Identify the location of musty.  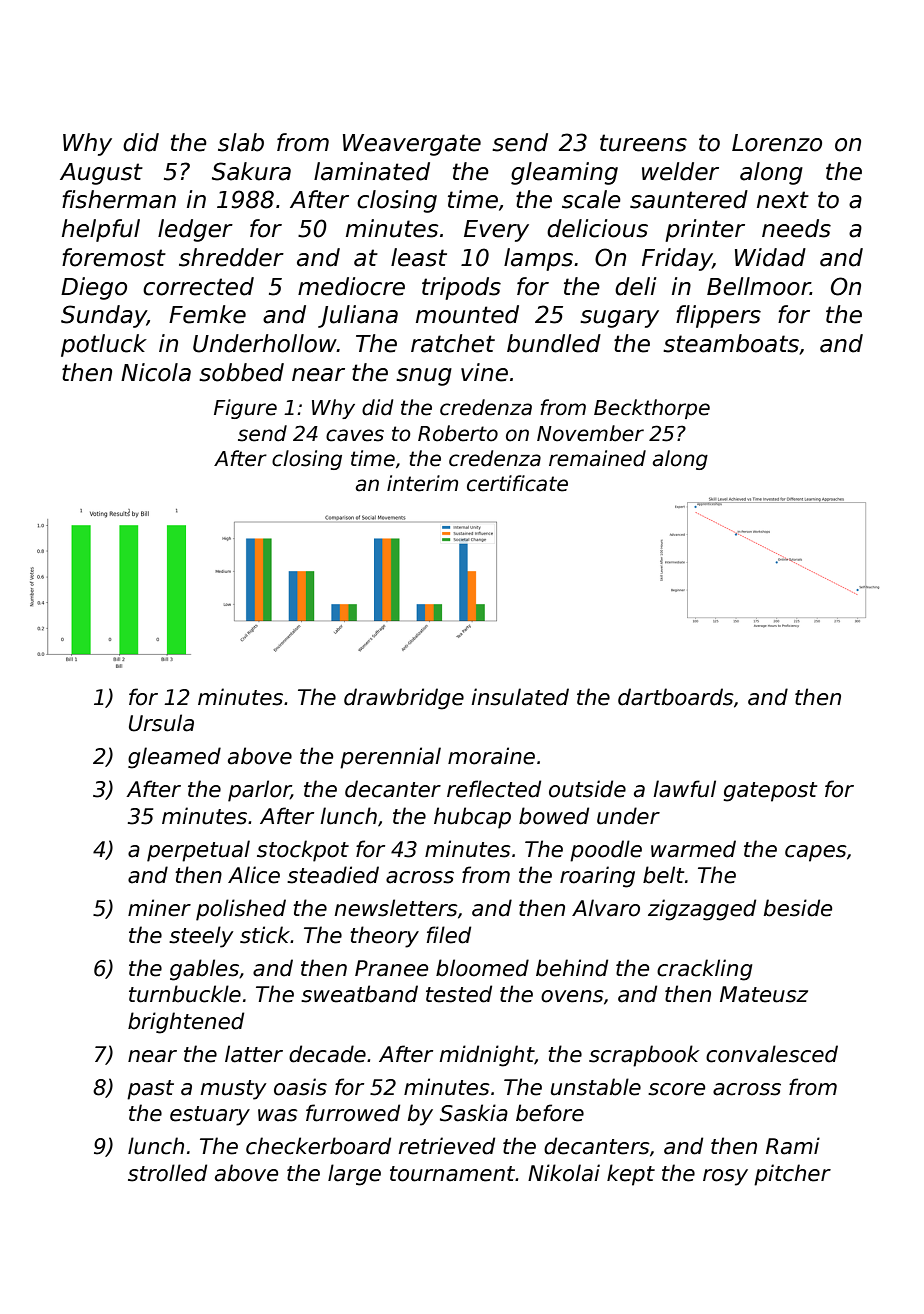
(233, 1090).
